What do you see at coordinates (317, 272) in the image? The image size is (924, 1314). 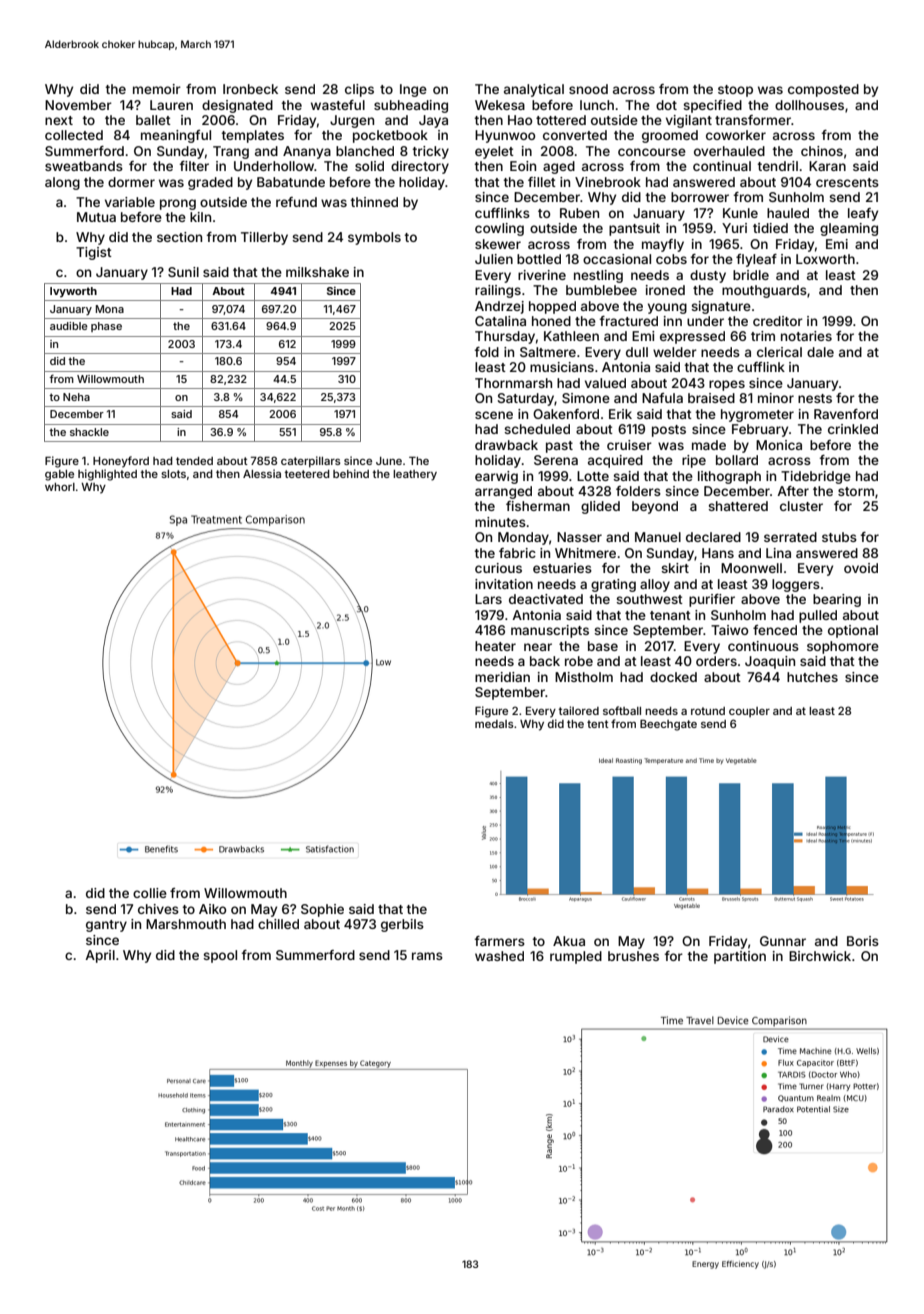 I see `milkshake` at bounding box center [317, 272].
